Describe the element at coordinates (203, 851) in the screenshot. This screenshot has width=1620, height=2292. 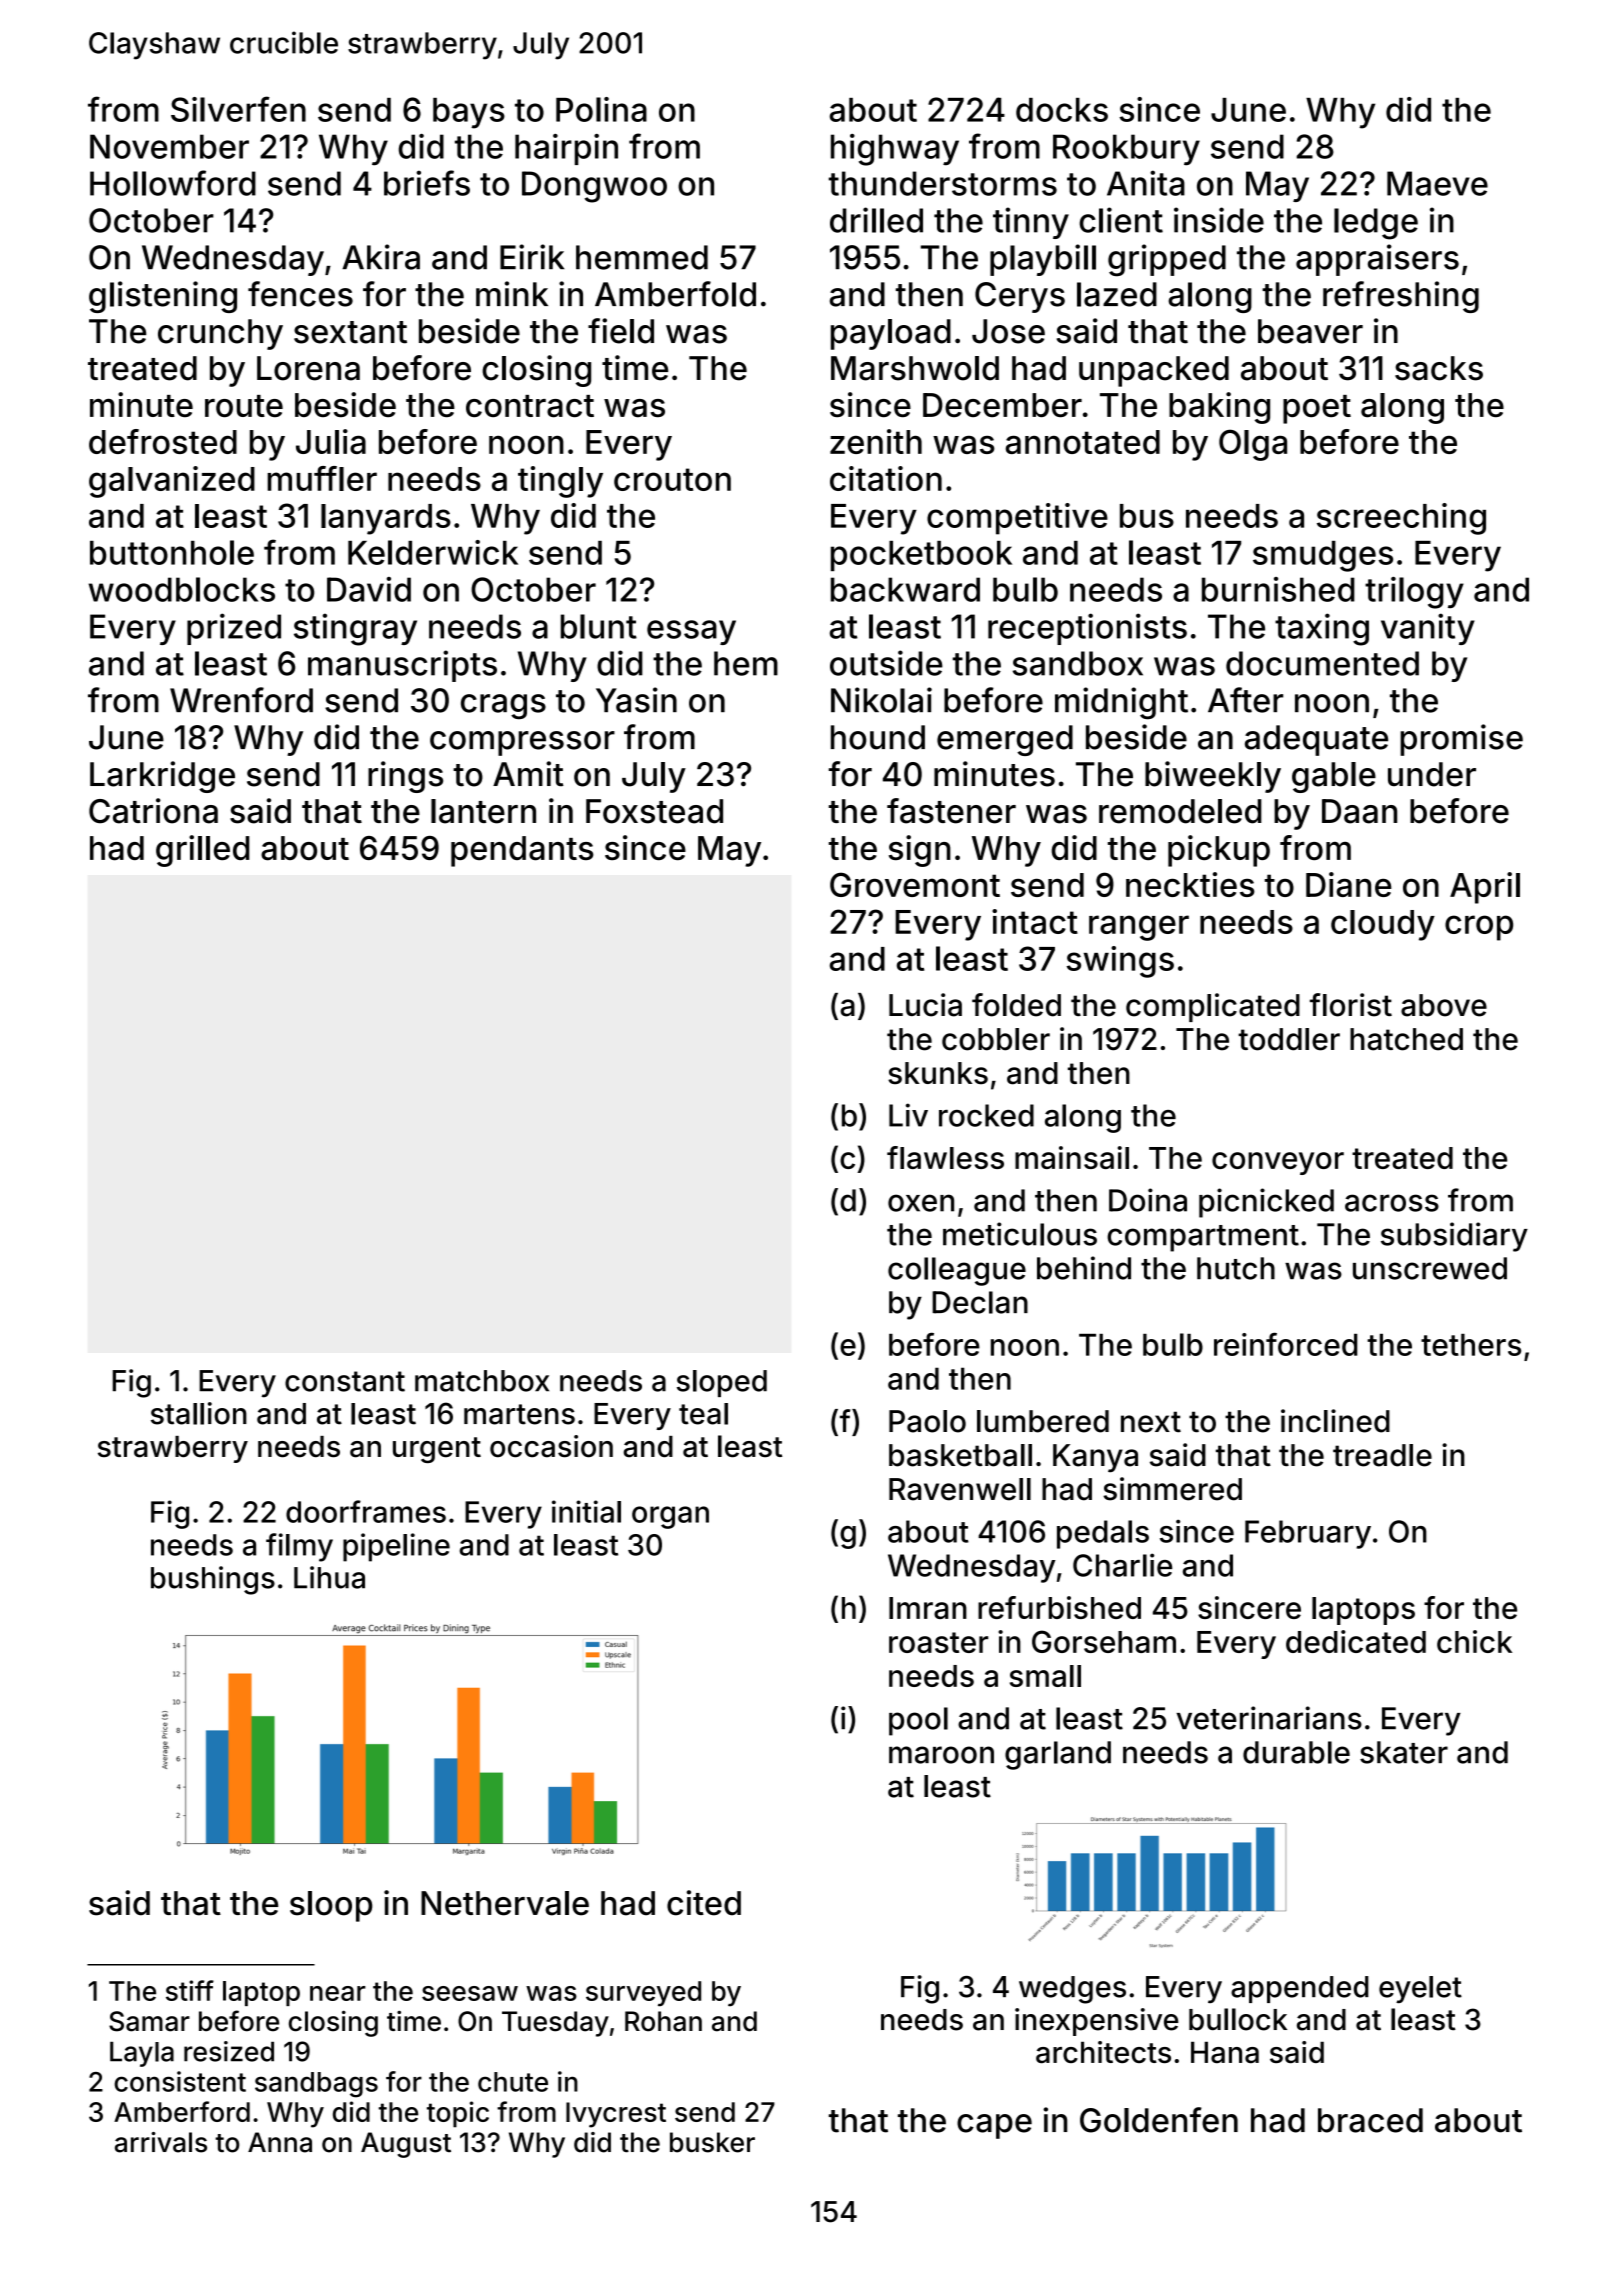
I see `grilled` at that location.
